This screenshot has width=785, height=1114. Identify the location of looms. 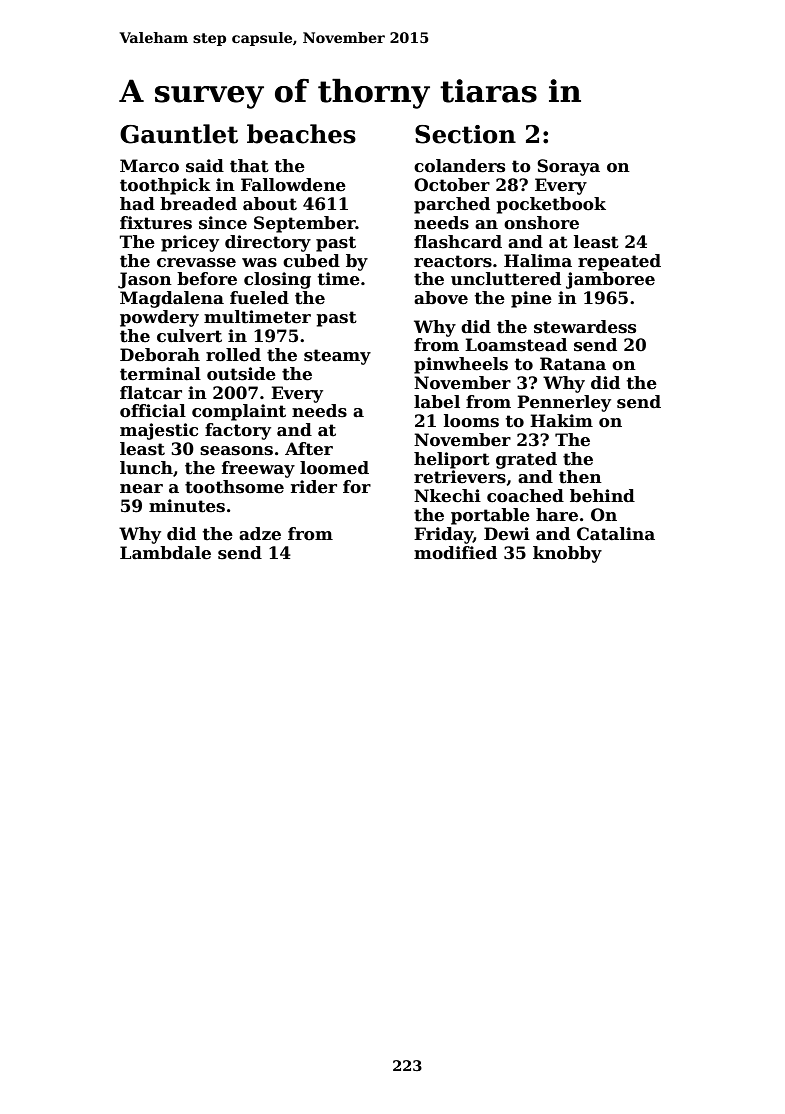
(471, 421).
